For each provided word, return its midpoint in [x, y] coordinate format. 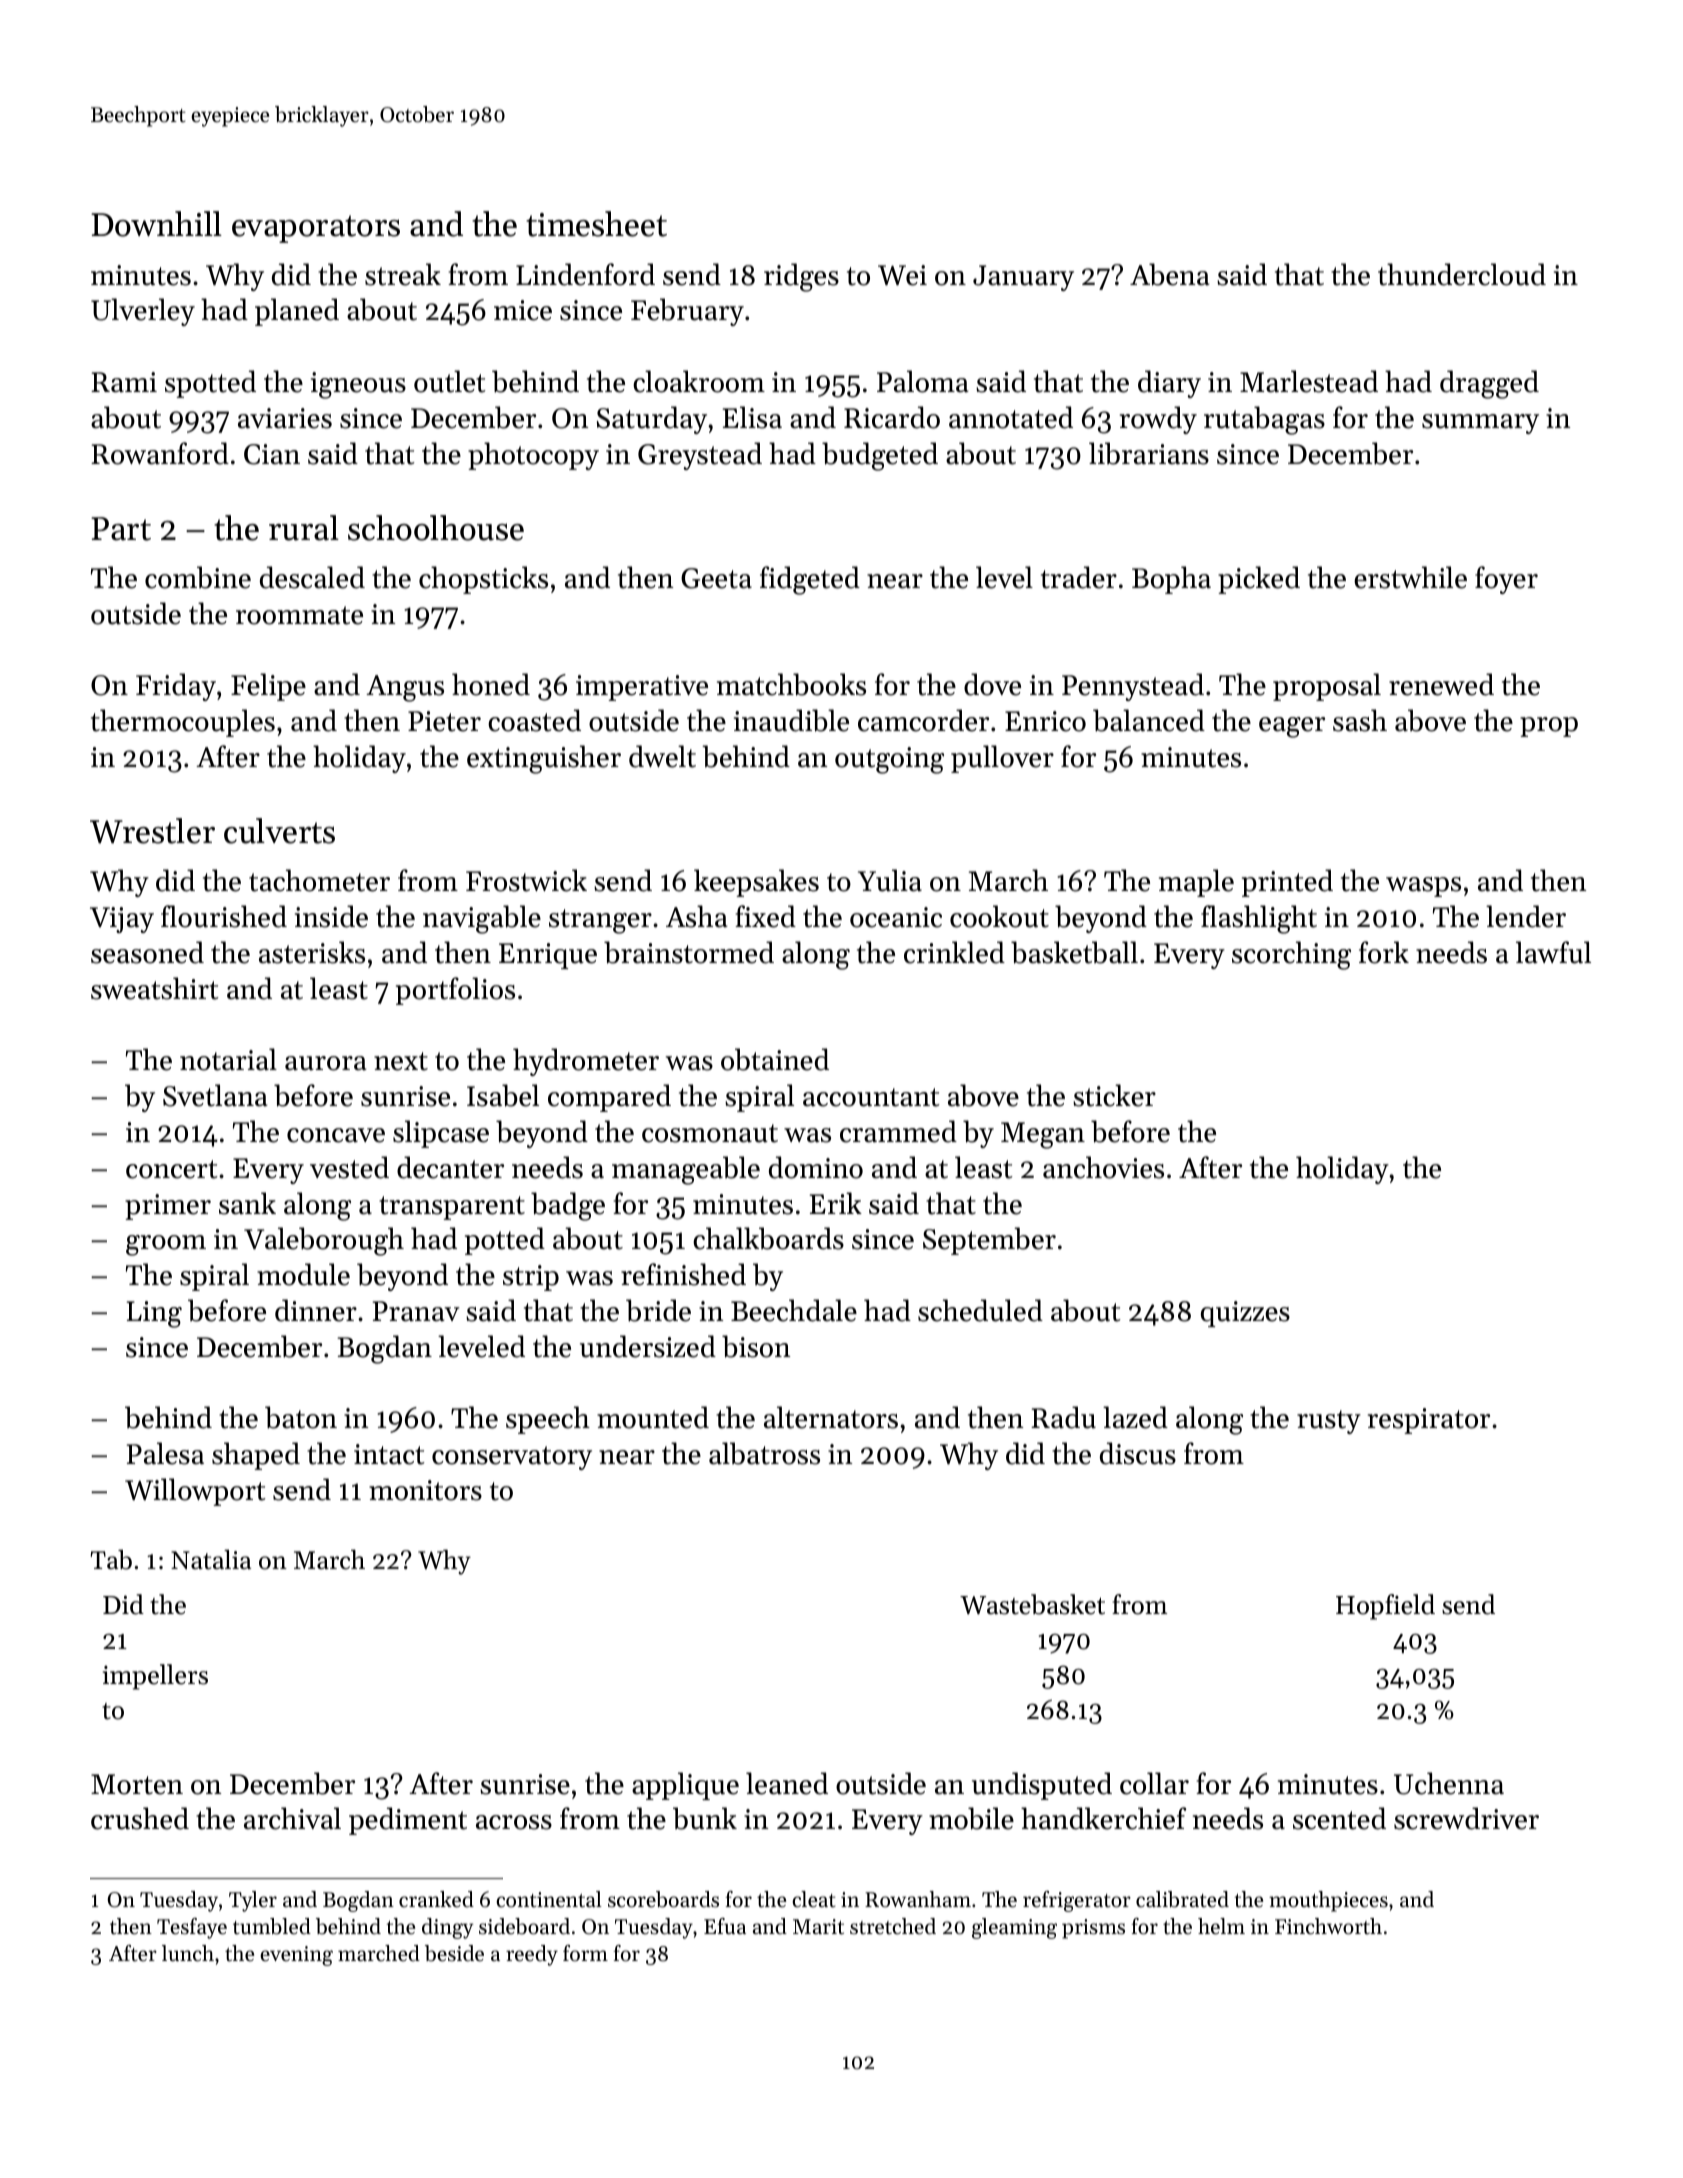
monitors [425, 1490]
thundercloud [1462, 274]
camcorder [923, 720]
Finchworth [1328, 1926]
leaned [787, 1783]
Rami [124, 382]
